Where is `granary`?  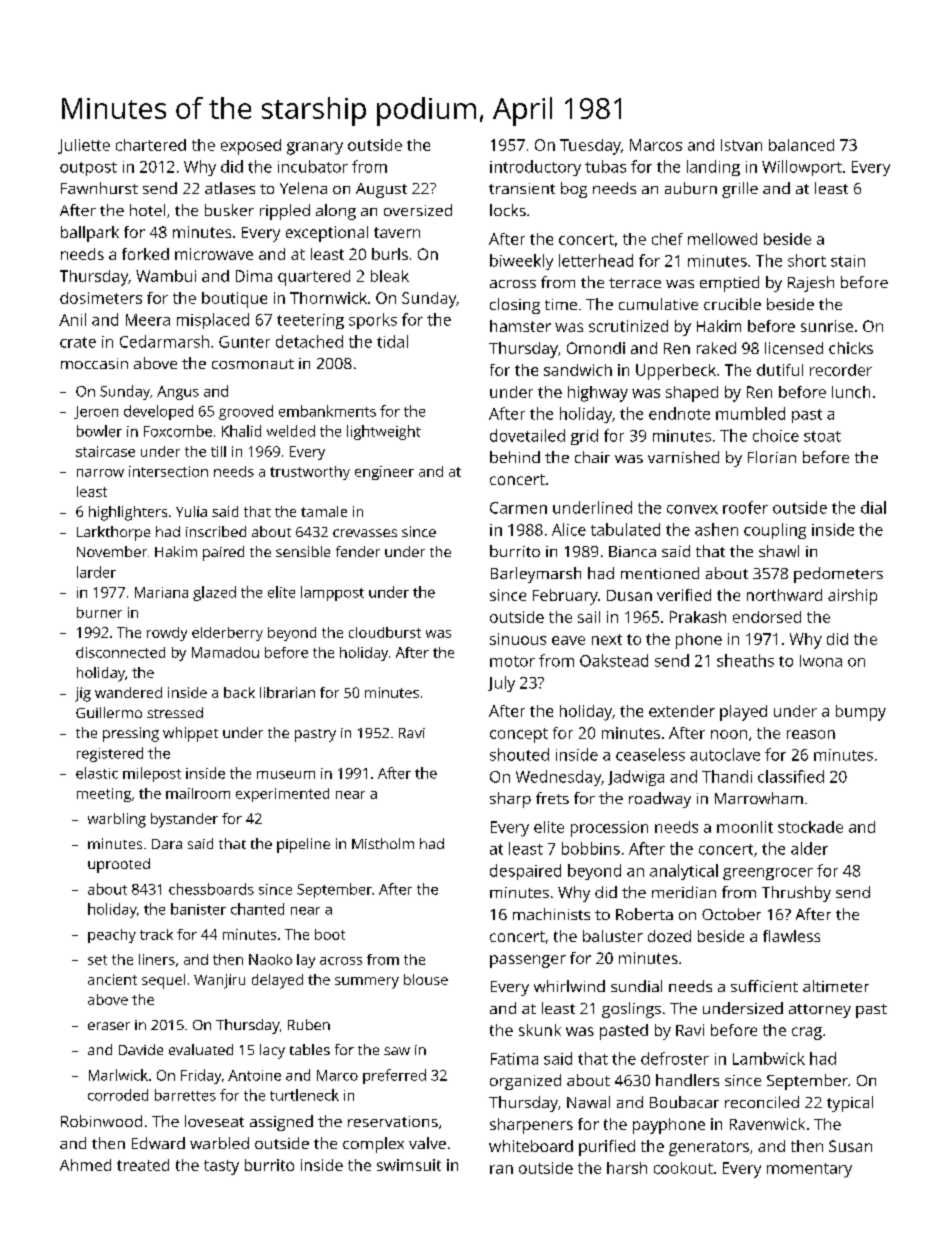
granary is located at coordinates (315, 148).
